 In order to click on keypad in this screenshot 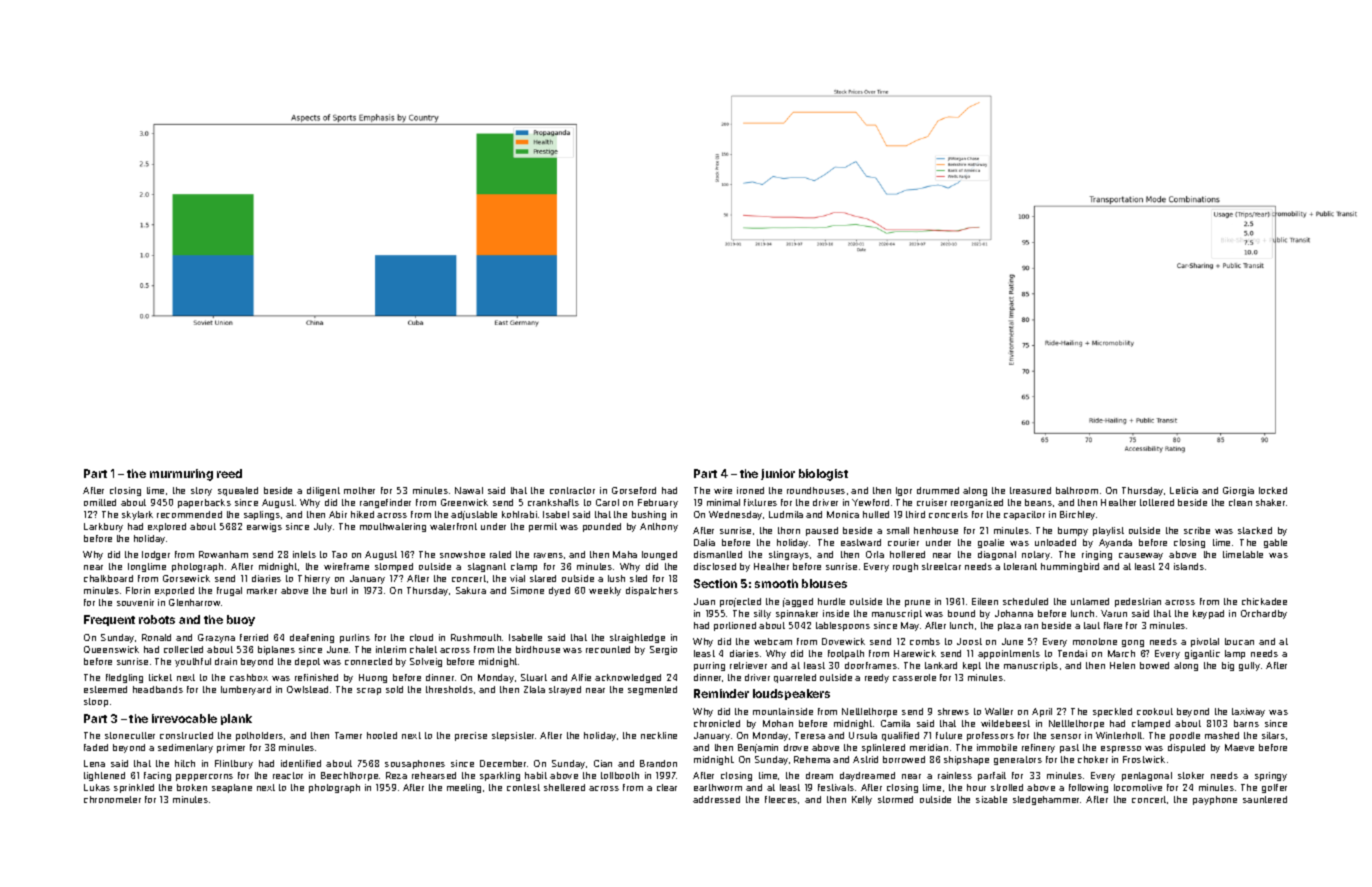, I will do `click(1208, 614)`.
